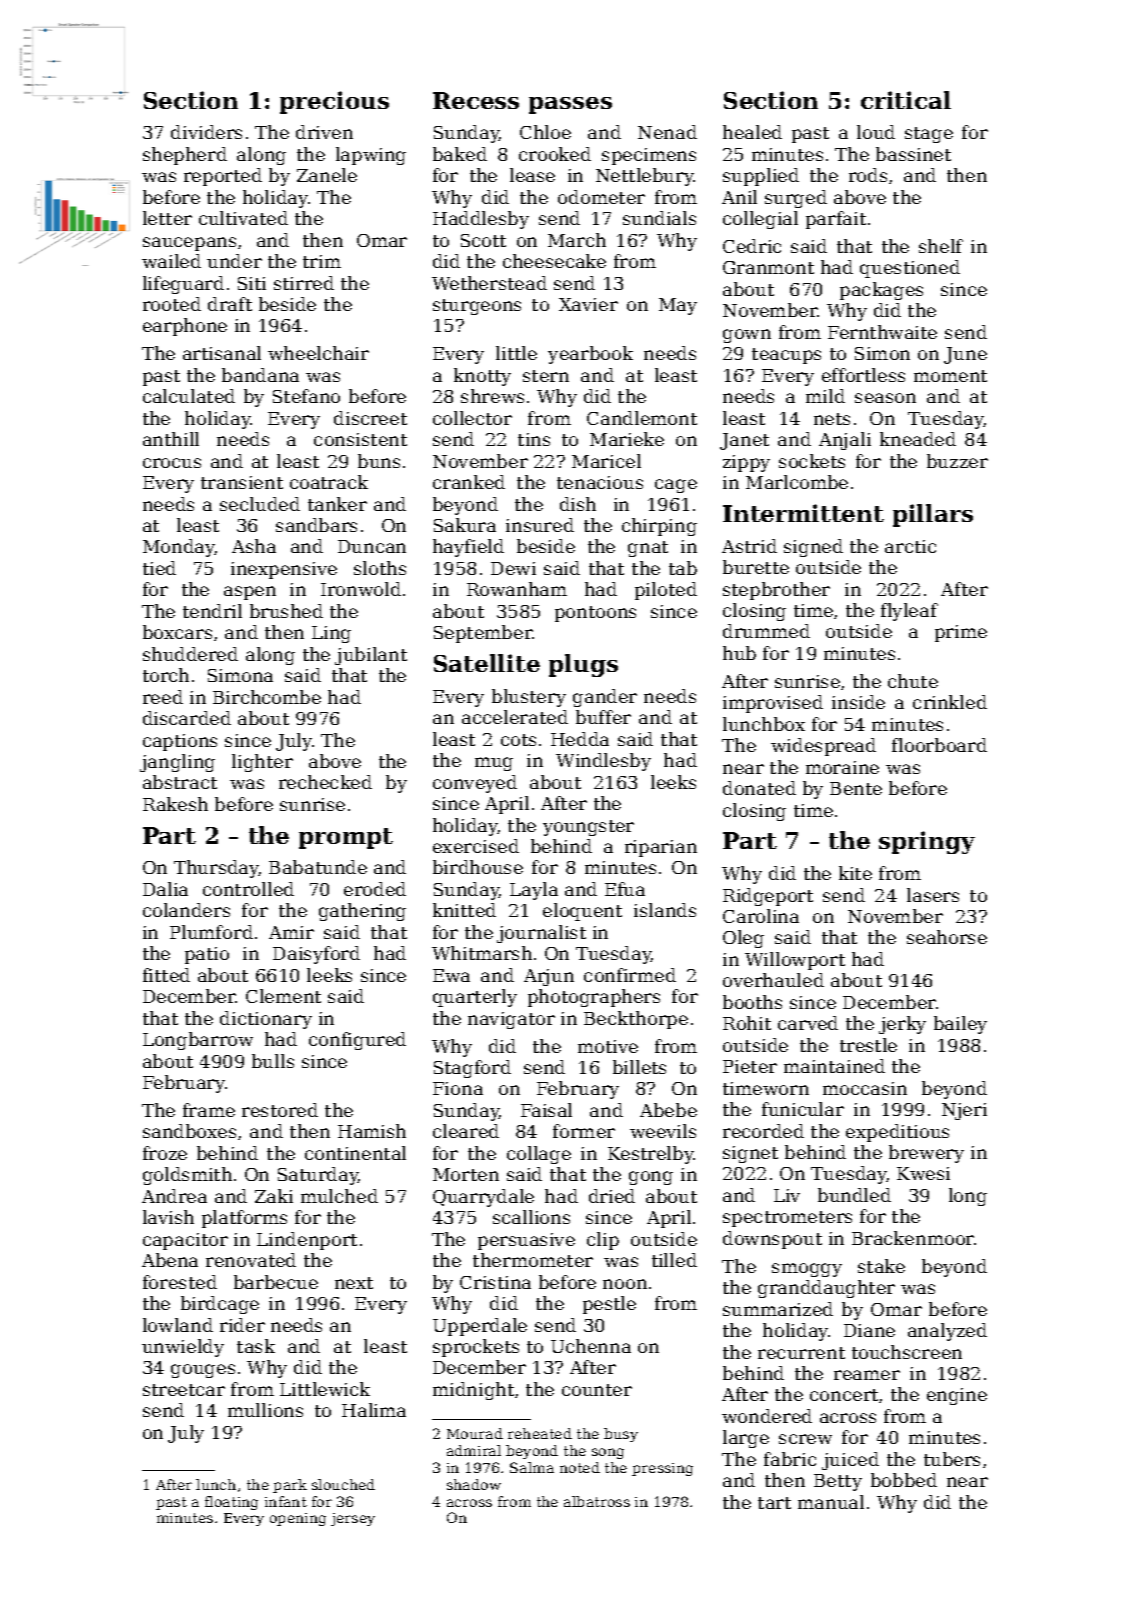 The height and width of the screenshot is (1598, 1130). I want to click on knitted, so click(464, 910).
